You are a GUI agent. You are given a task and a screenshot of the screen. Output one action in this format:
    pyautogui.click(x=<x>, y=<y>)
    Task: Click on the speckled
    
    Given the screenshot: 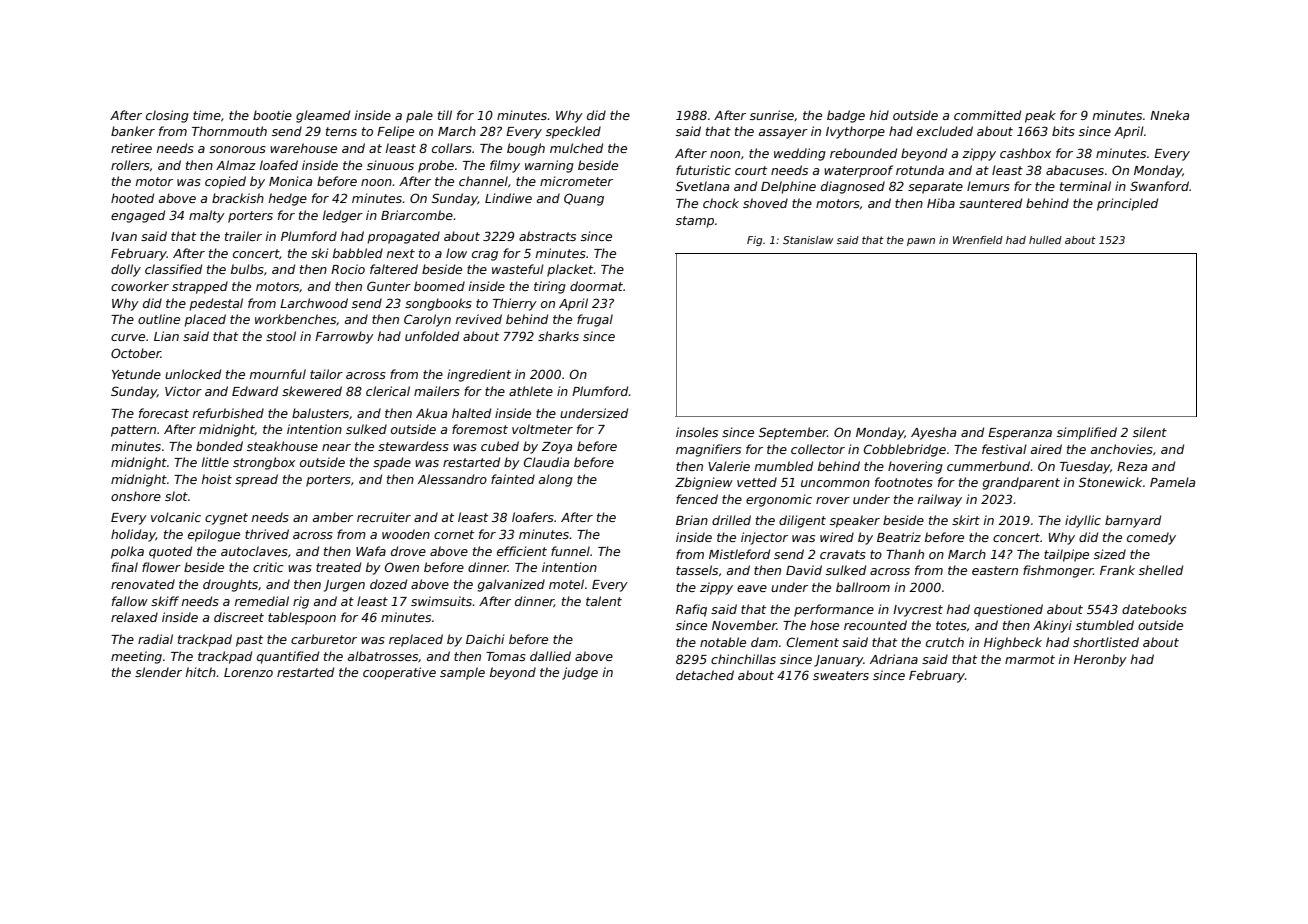 What is the action you would take?
    pyautogui.click(x=573, y=132)
